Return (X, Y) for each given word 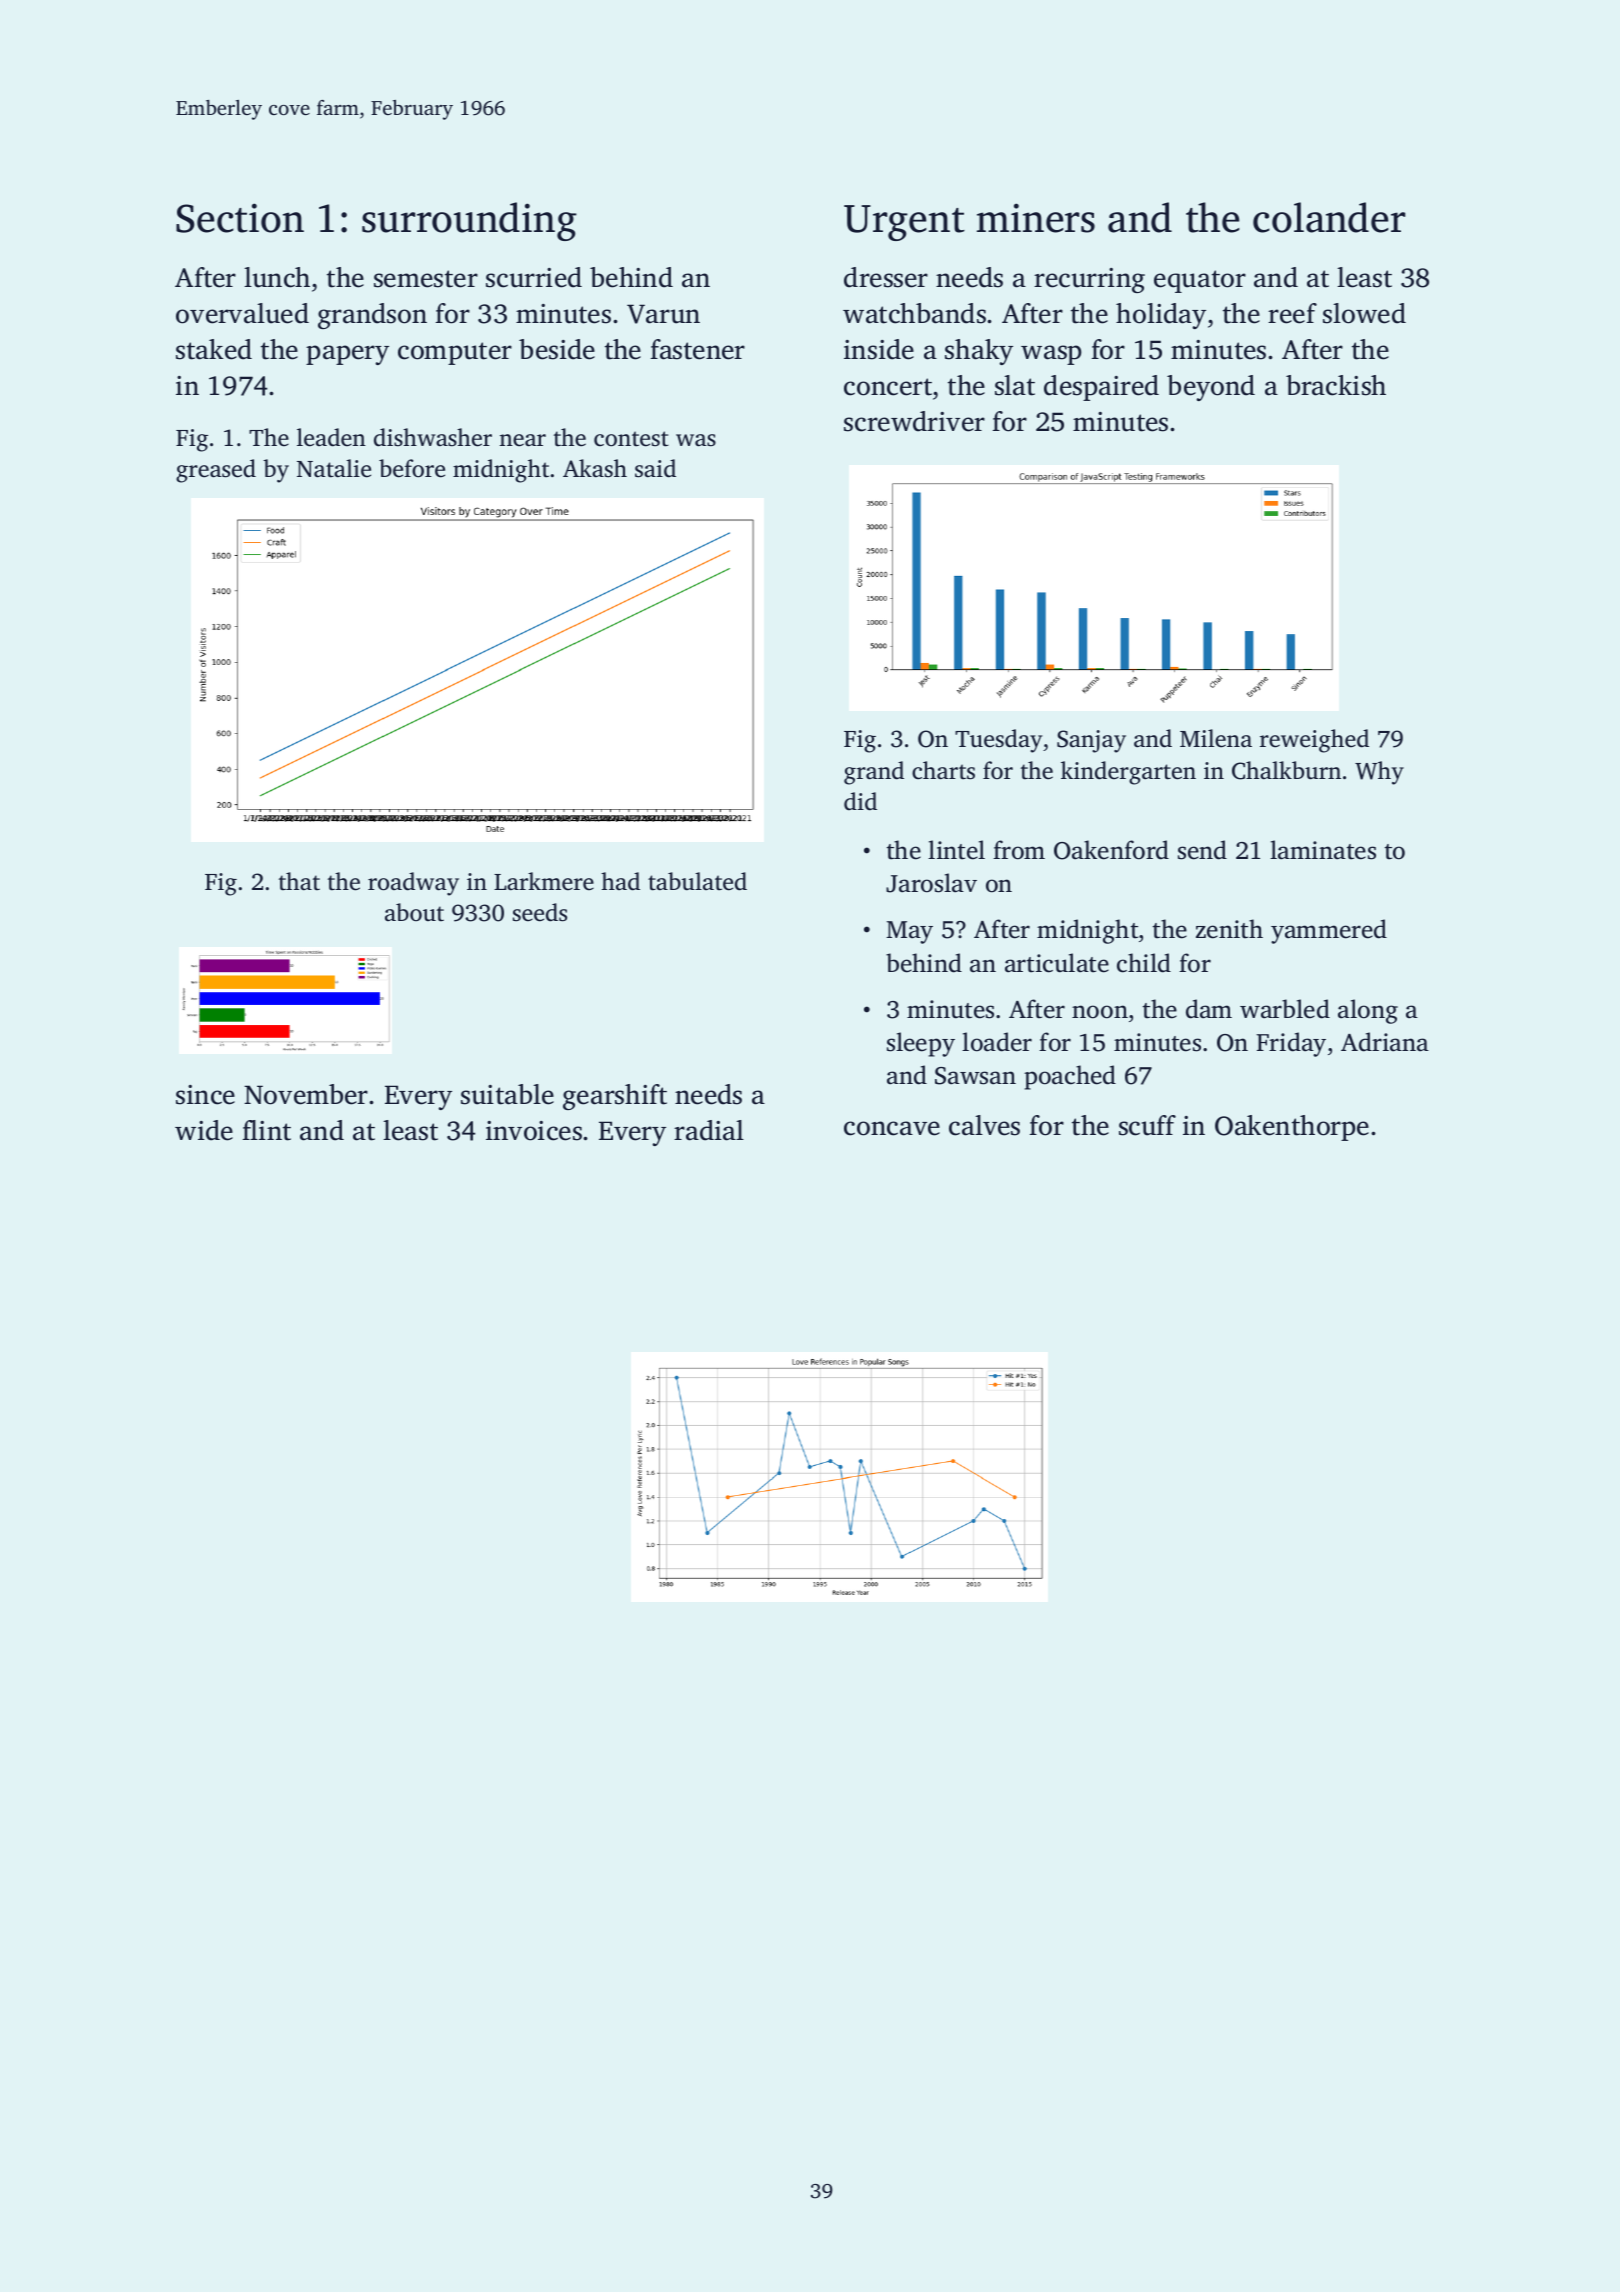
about (414, 912)
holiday (1161, 316)
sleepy (921, 1044)
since (205, 1095)
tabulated (697, 881)
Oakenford (1111, 850)
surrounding (469, 221)
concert (888, 387)
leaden (331, 437)
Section (240, 218)
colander (1329, 217)
